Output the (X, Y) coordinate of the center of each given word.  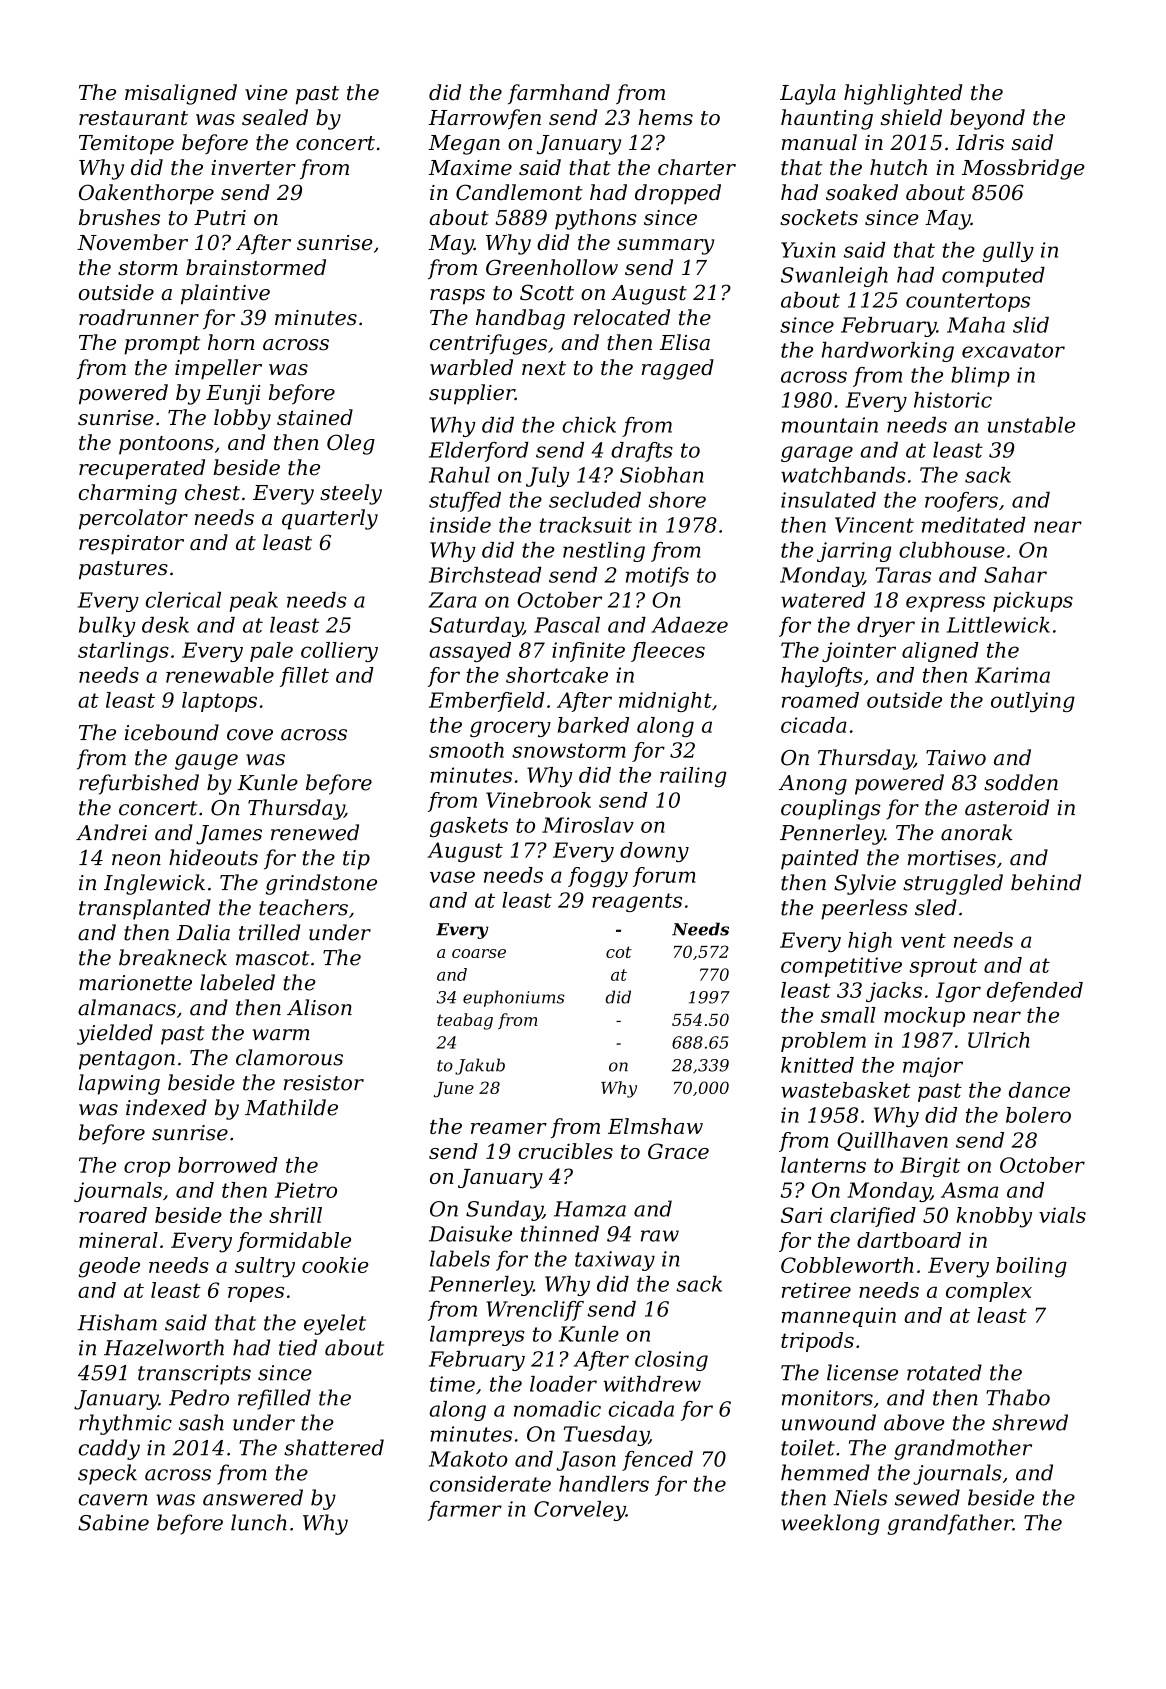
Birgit (930, 1167)
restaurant (133, 118)
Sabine (113, 1522)
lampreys (477, 1336)
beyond (987, 119)
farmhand (559, 94)
